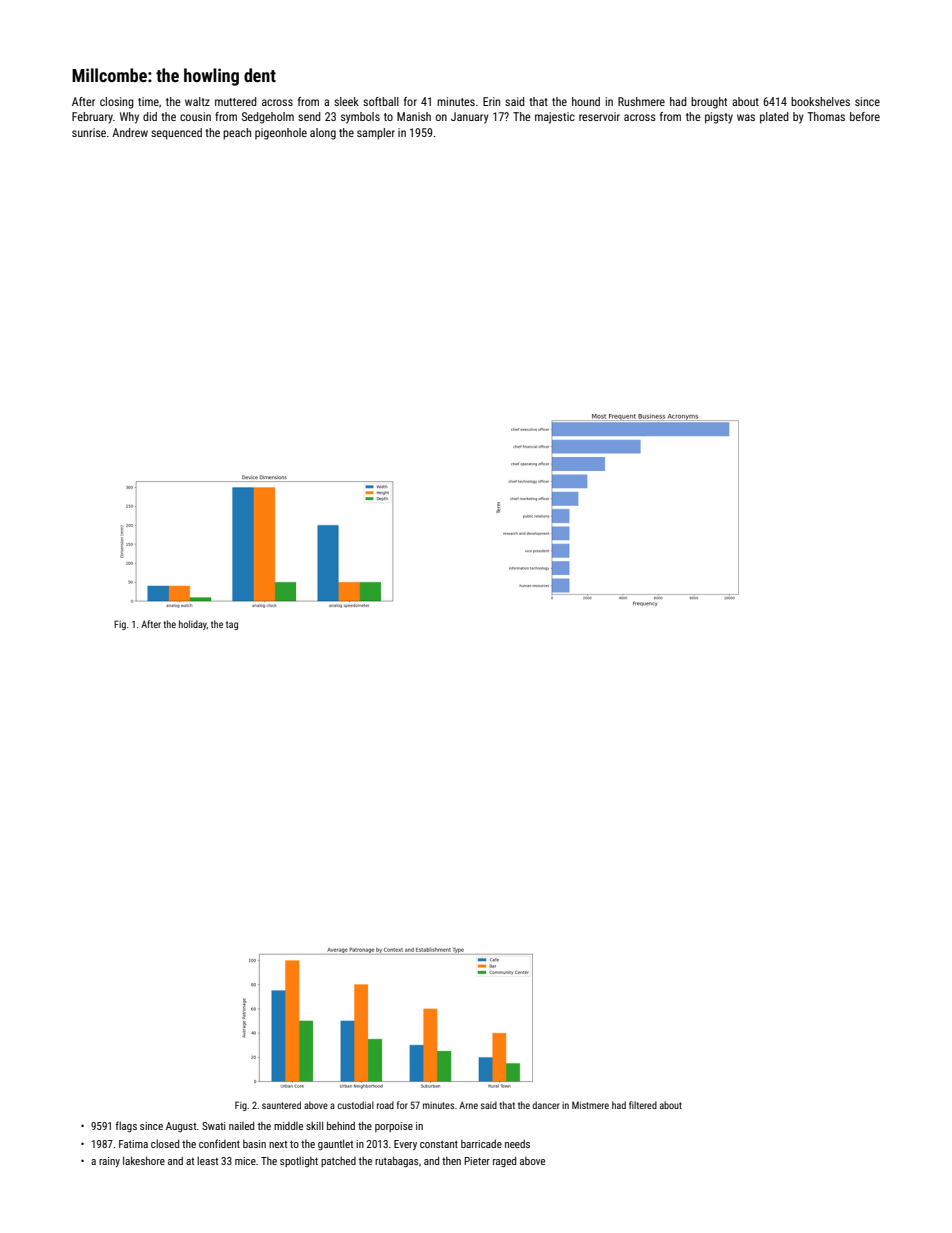 The height and width of the screenshot is (1233, 952). Describe the element at coordinates (176, 134) in the screenshot. I see `sequenced` at that location.
